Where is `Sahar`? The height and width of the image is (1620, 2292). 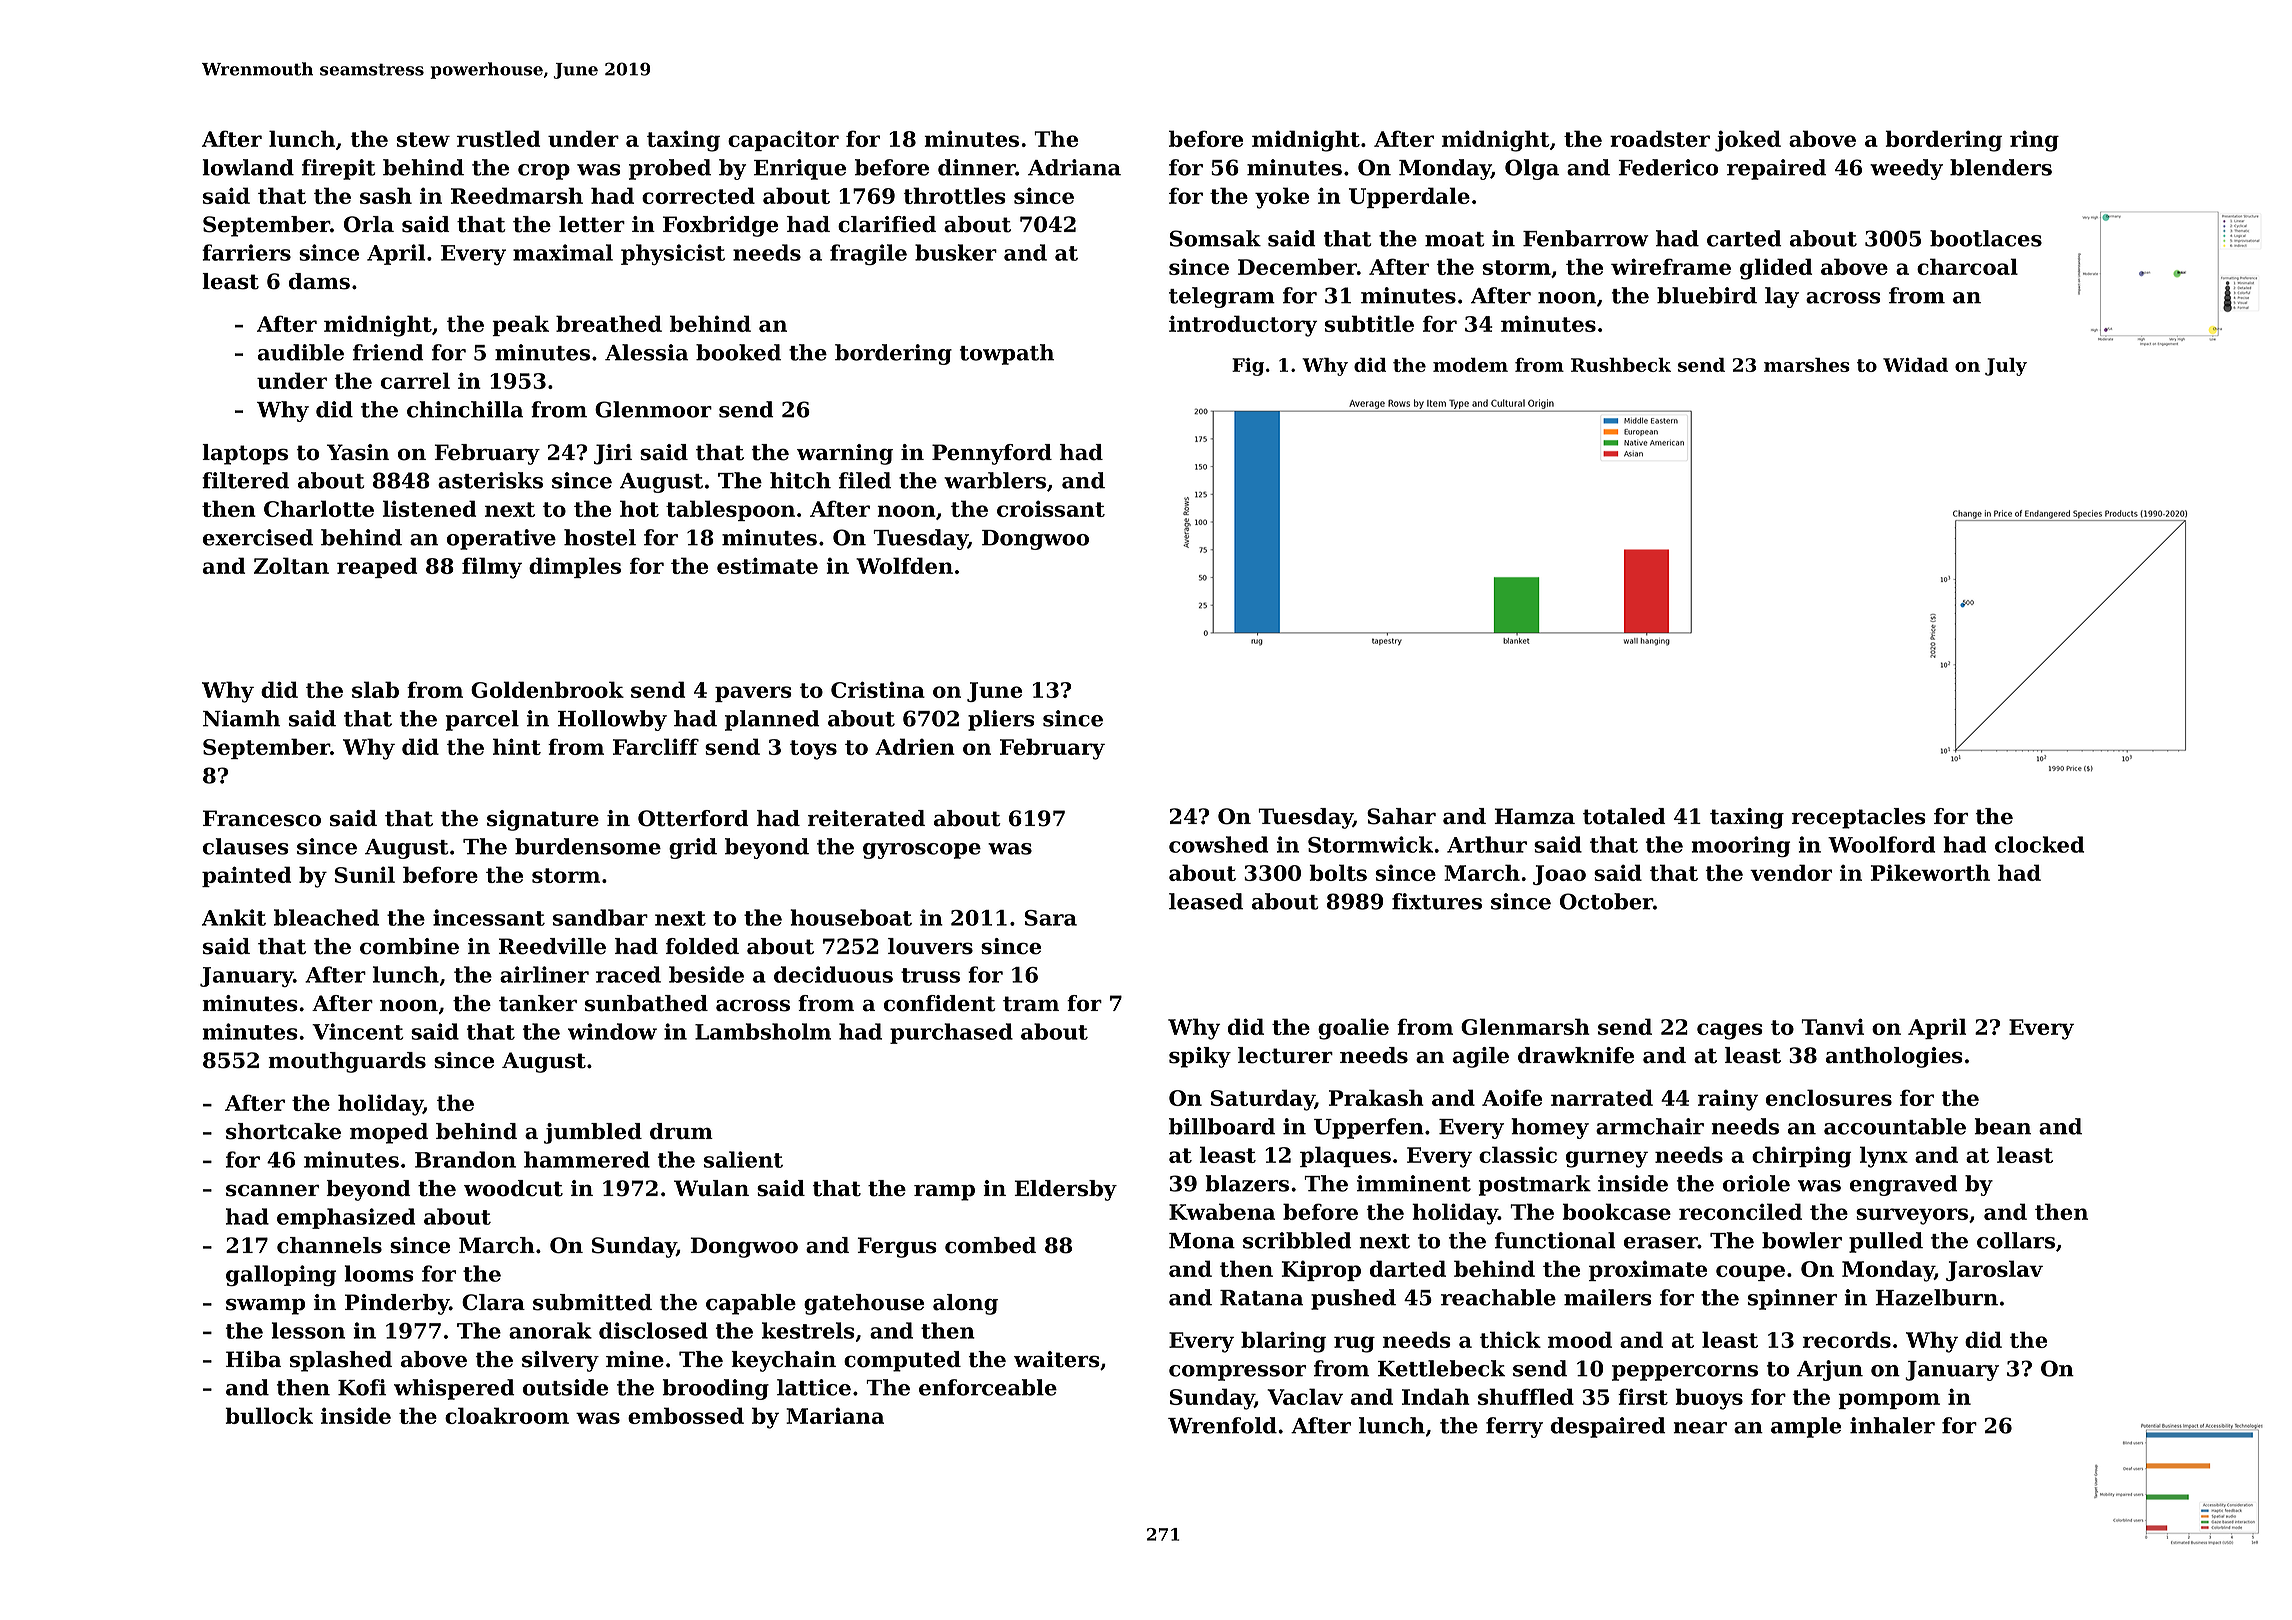 Sahar is located at coordinates (1401, 816).
